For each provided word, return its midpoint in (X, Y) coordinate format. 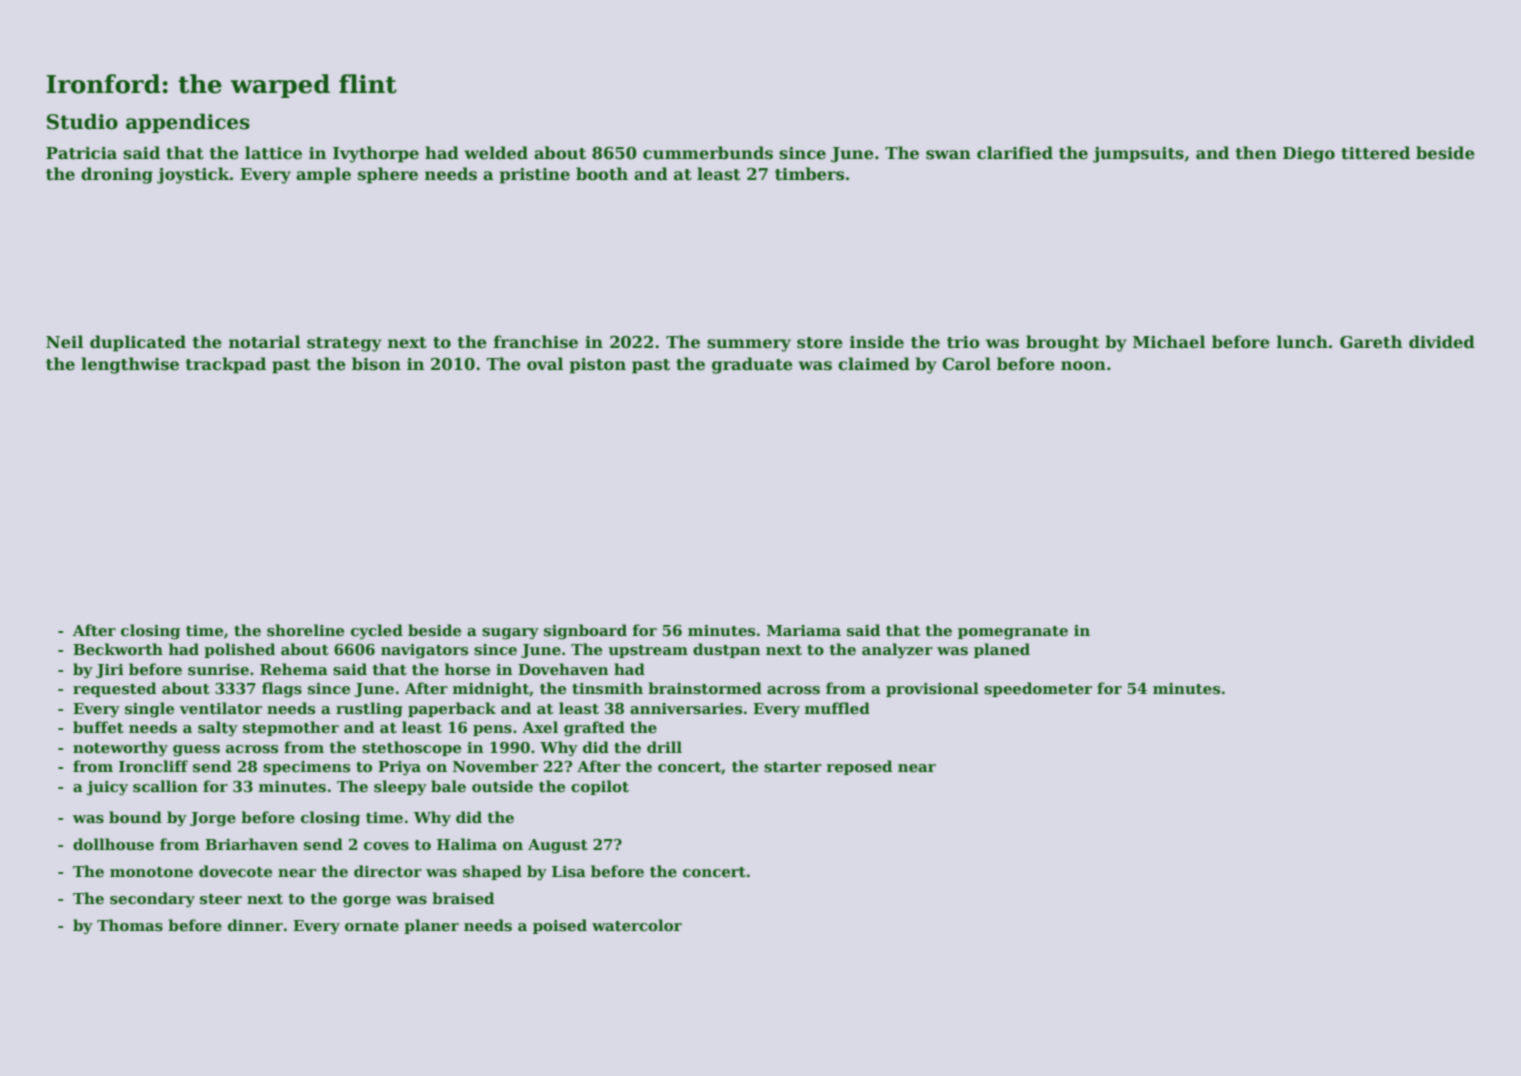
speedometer (1038, 689)
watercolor (637, 925)
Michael (1169, 342)
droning (117, 175)
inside (877, 342)
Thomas (130, 925)
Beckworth (118, 649)
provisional (932, 689)
